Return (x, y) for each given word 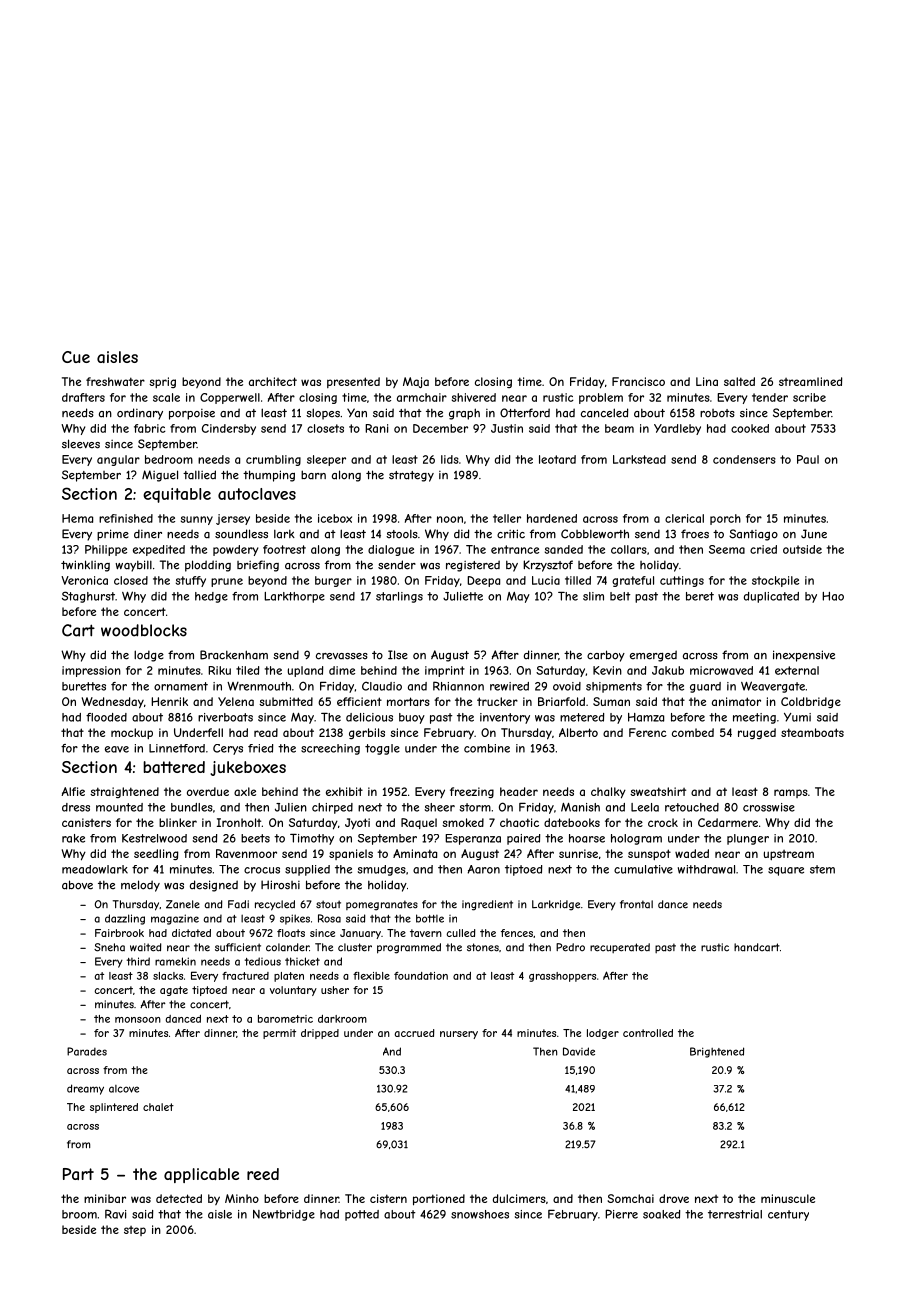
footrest (284, 549)
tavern (426, 933)
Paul (808, 459)
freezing (472, 792)
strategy (411, 476)
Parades (87, 1051)
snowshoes (480, 1214)
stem (822, 869)
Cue (76, 357)
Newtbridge (284, 1215)
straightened (124, 792)
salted (739, 381)
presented (353, 382)
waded (692, 853)
